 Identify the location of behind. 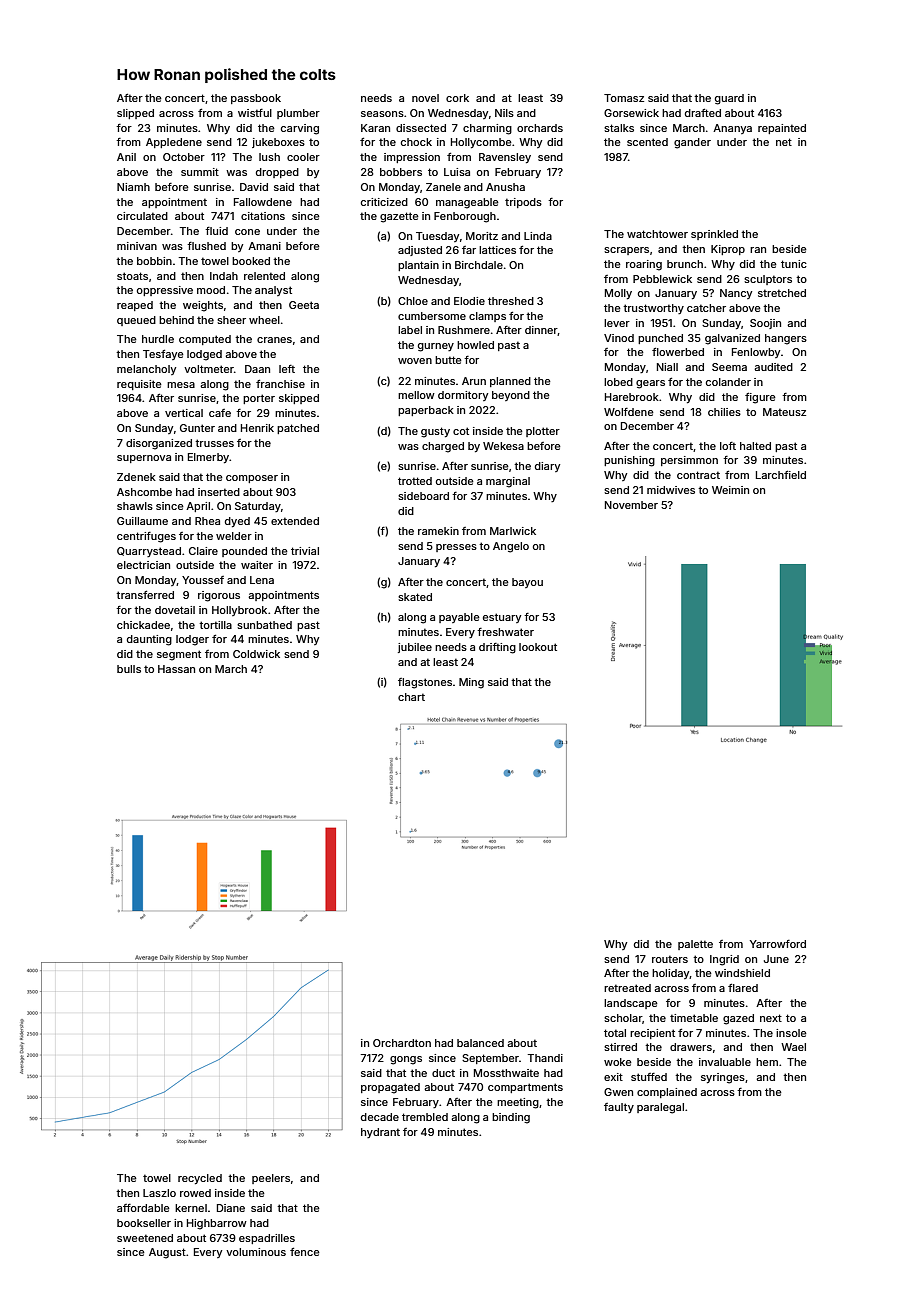
(176, 320).
